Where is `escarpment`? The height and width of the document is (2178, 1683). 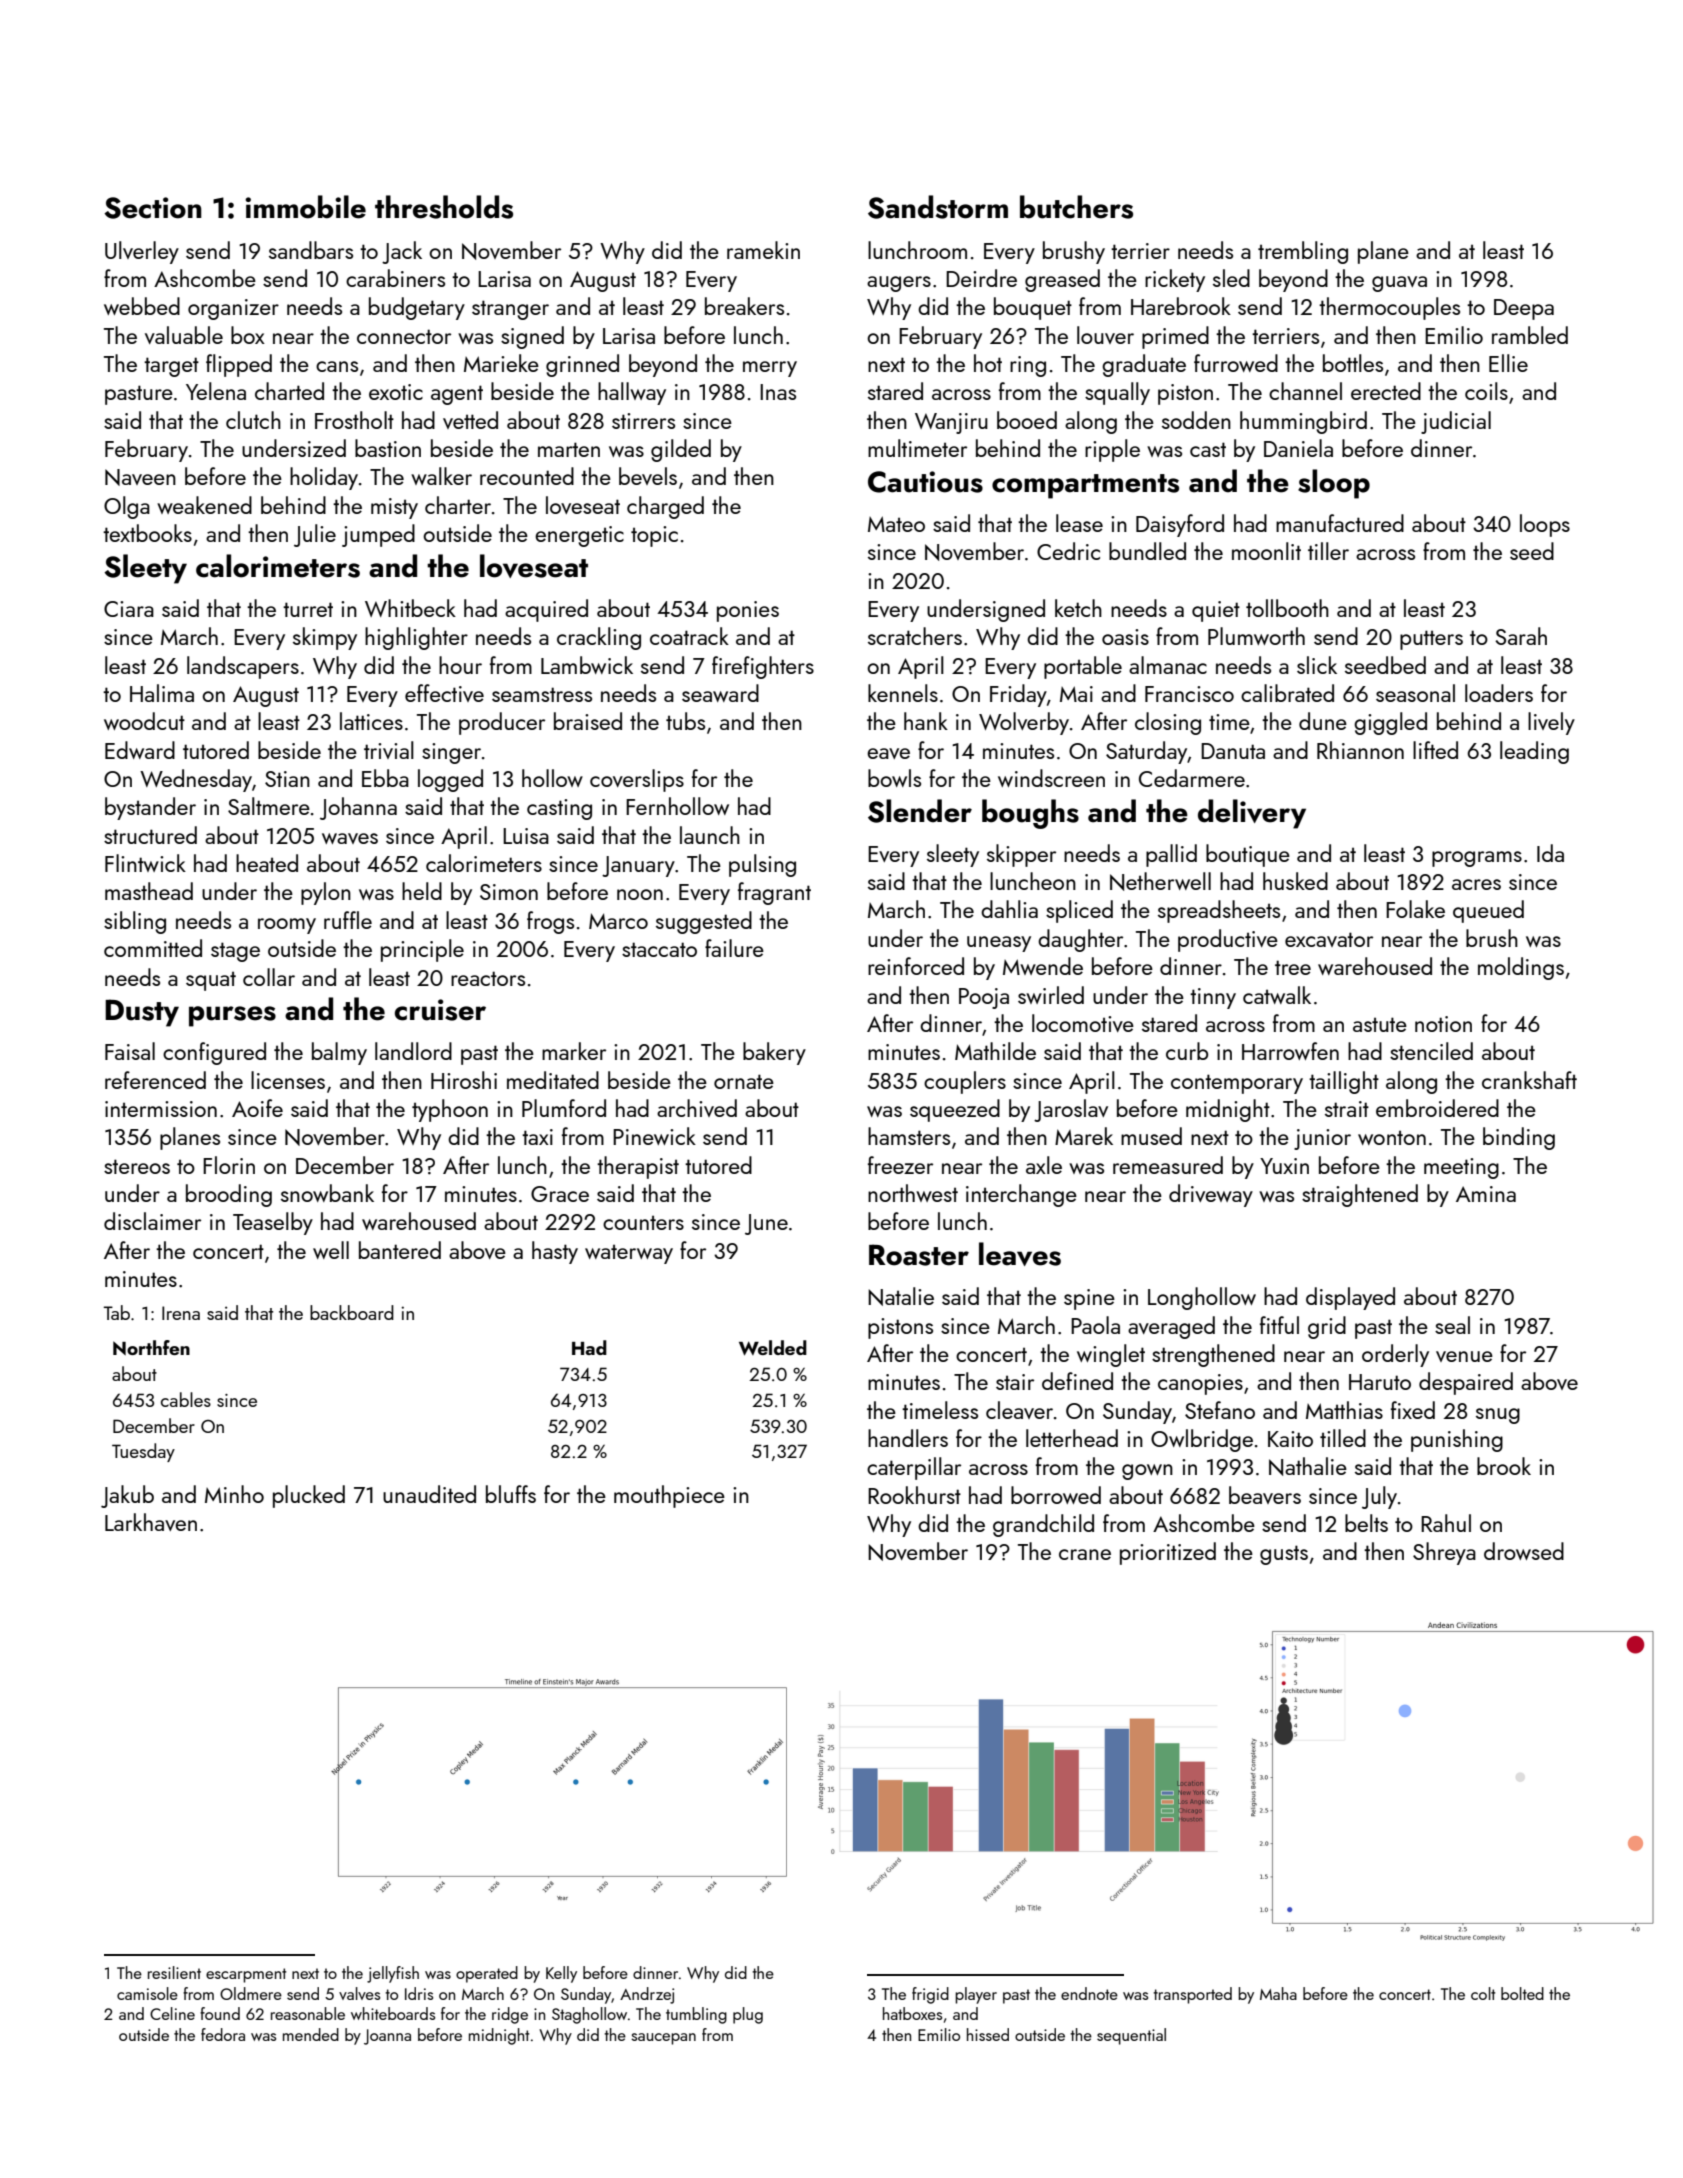
escarpment is located at coordinates (246, 1975).
